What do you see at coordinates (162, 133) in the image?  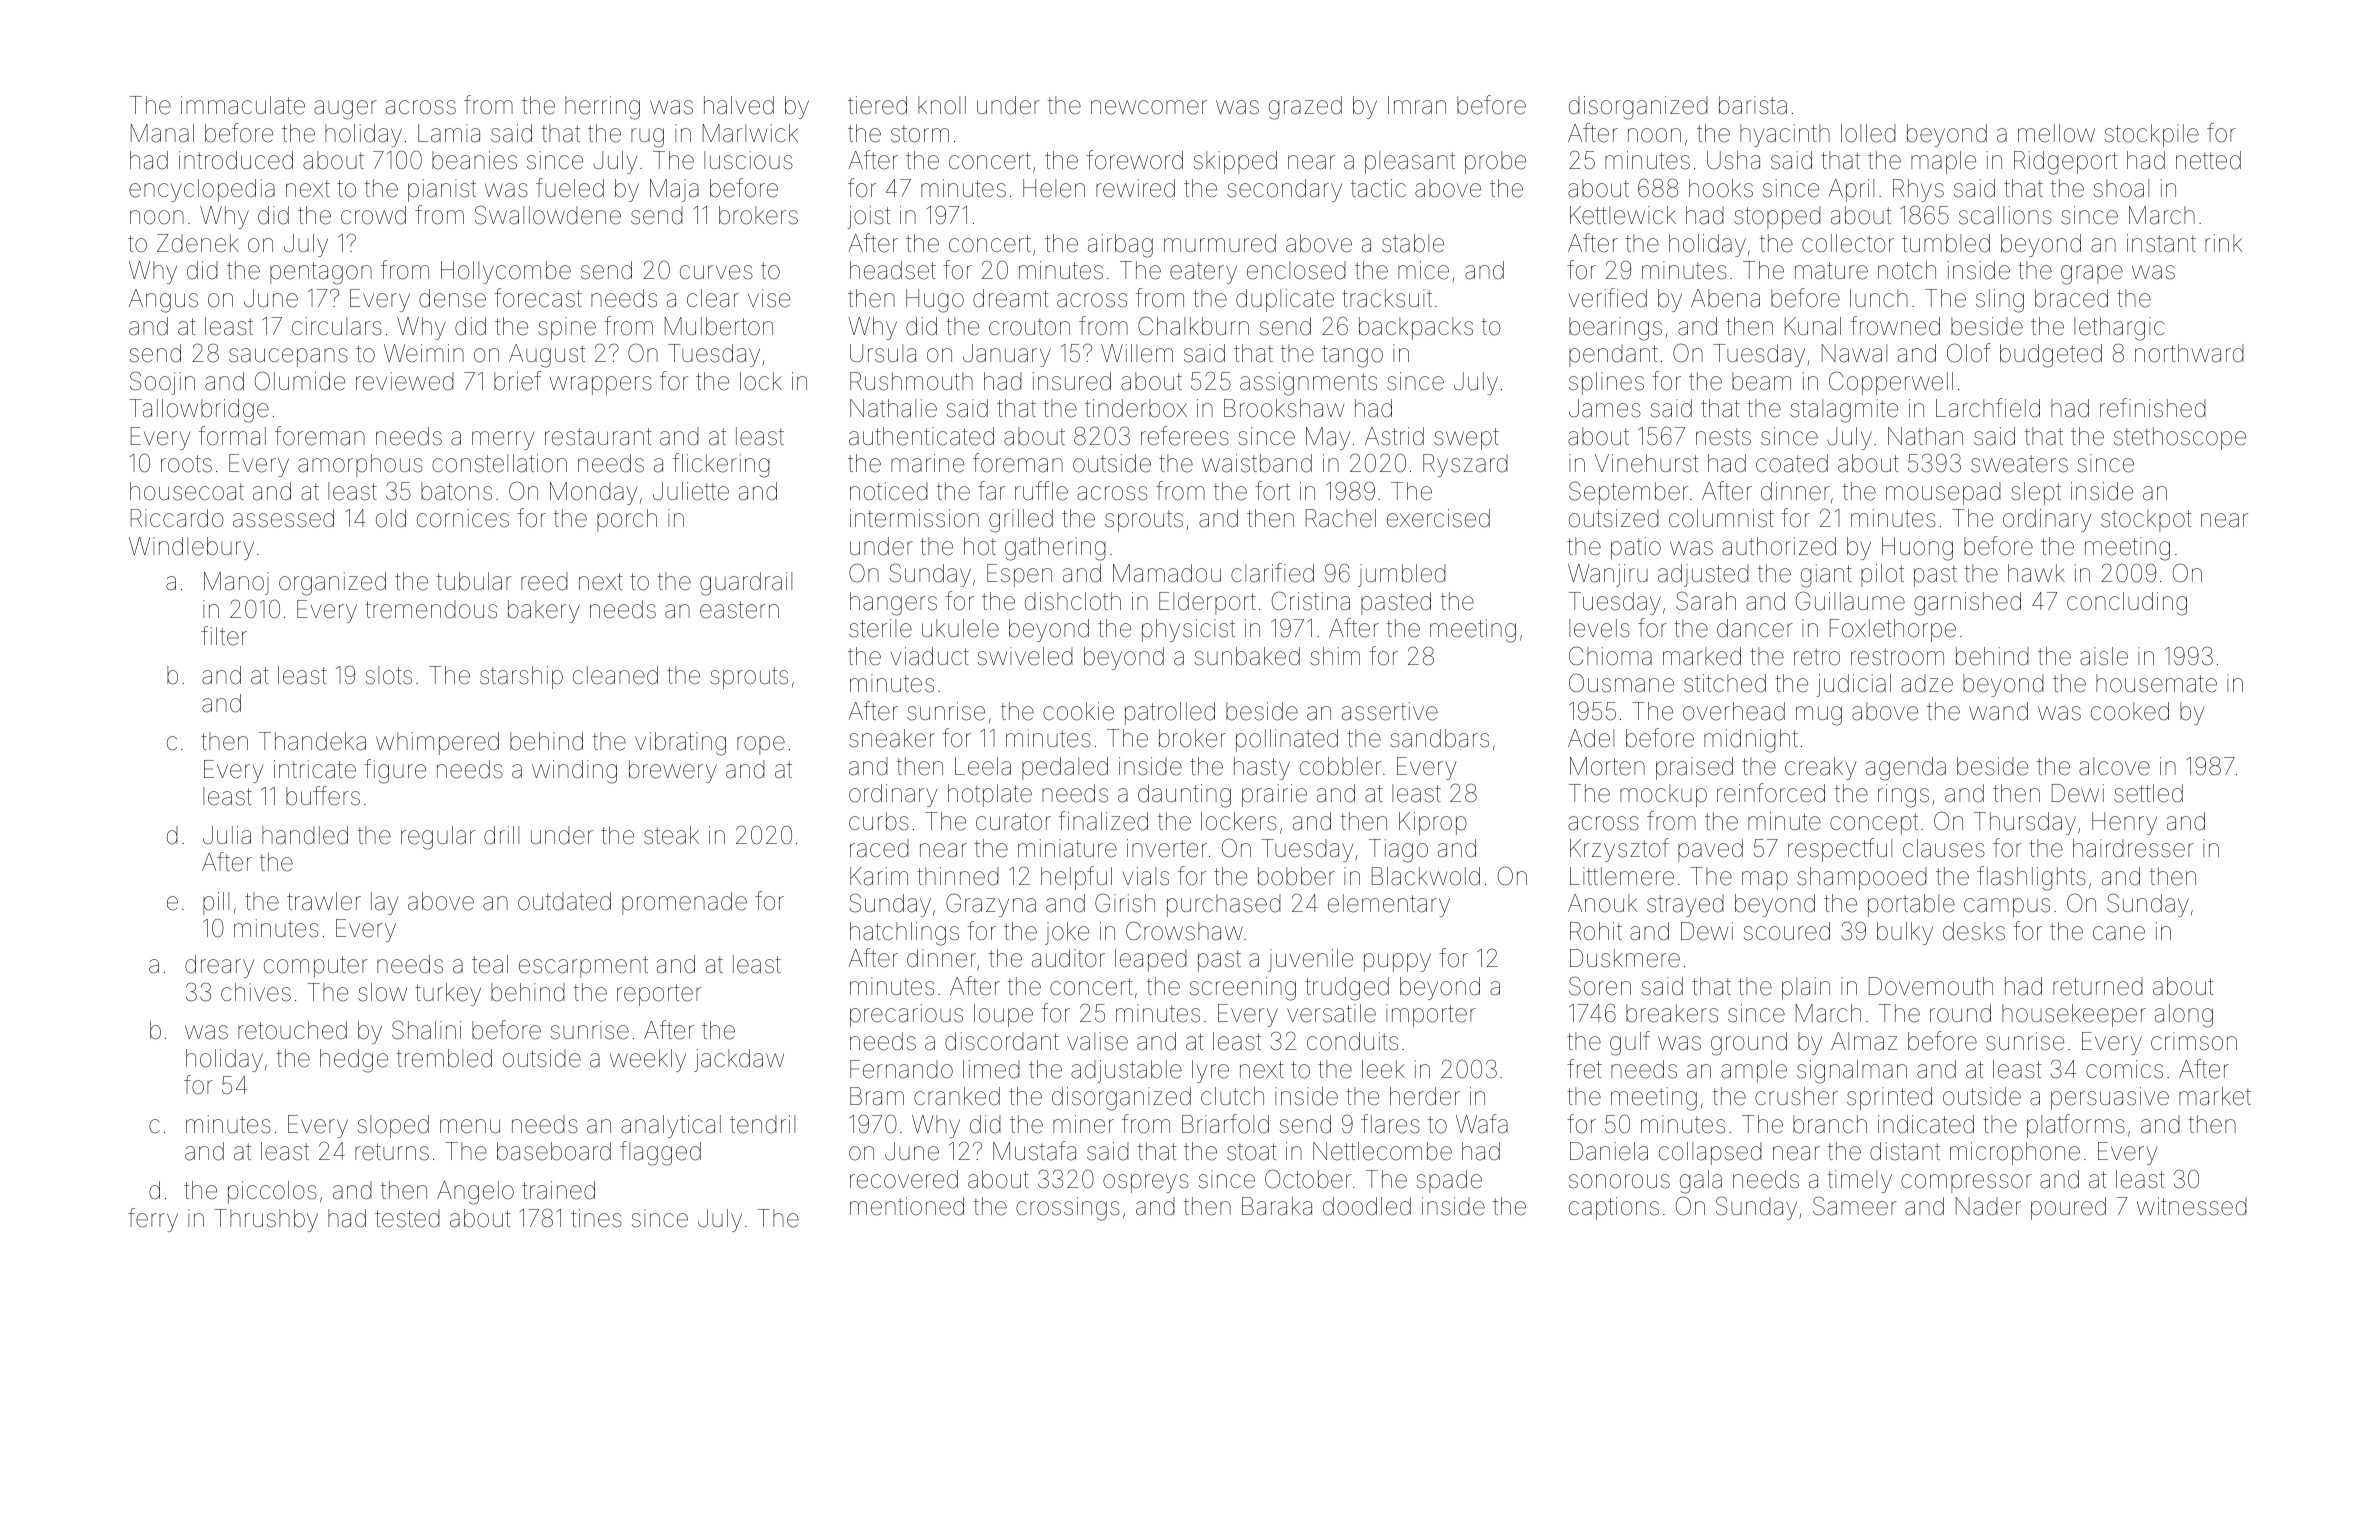 I see `Manal` at bounding box center [162, 133].
